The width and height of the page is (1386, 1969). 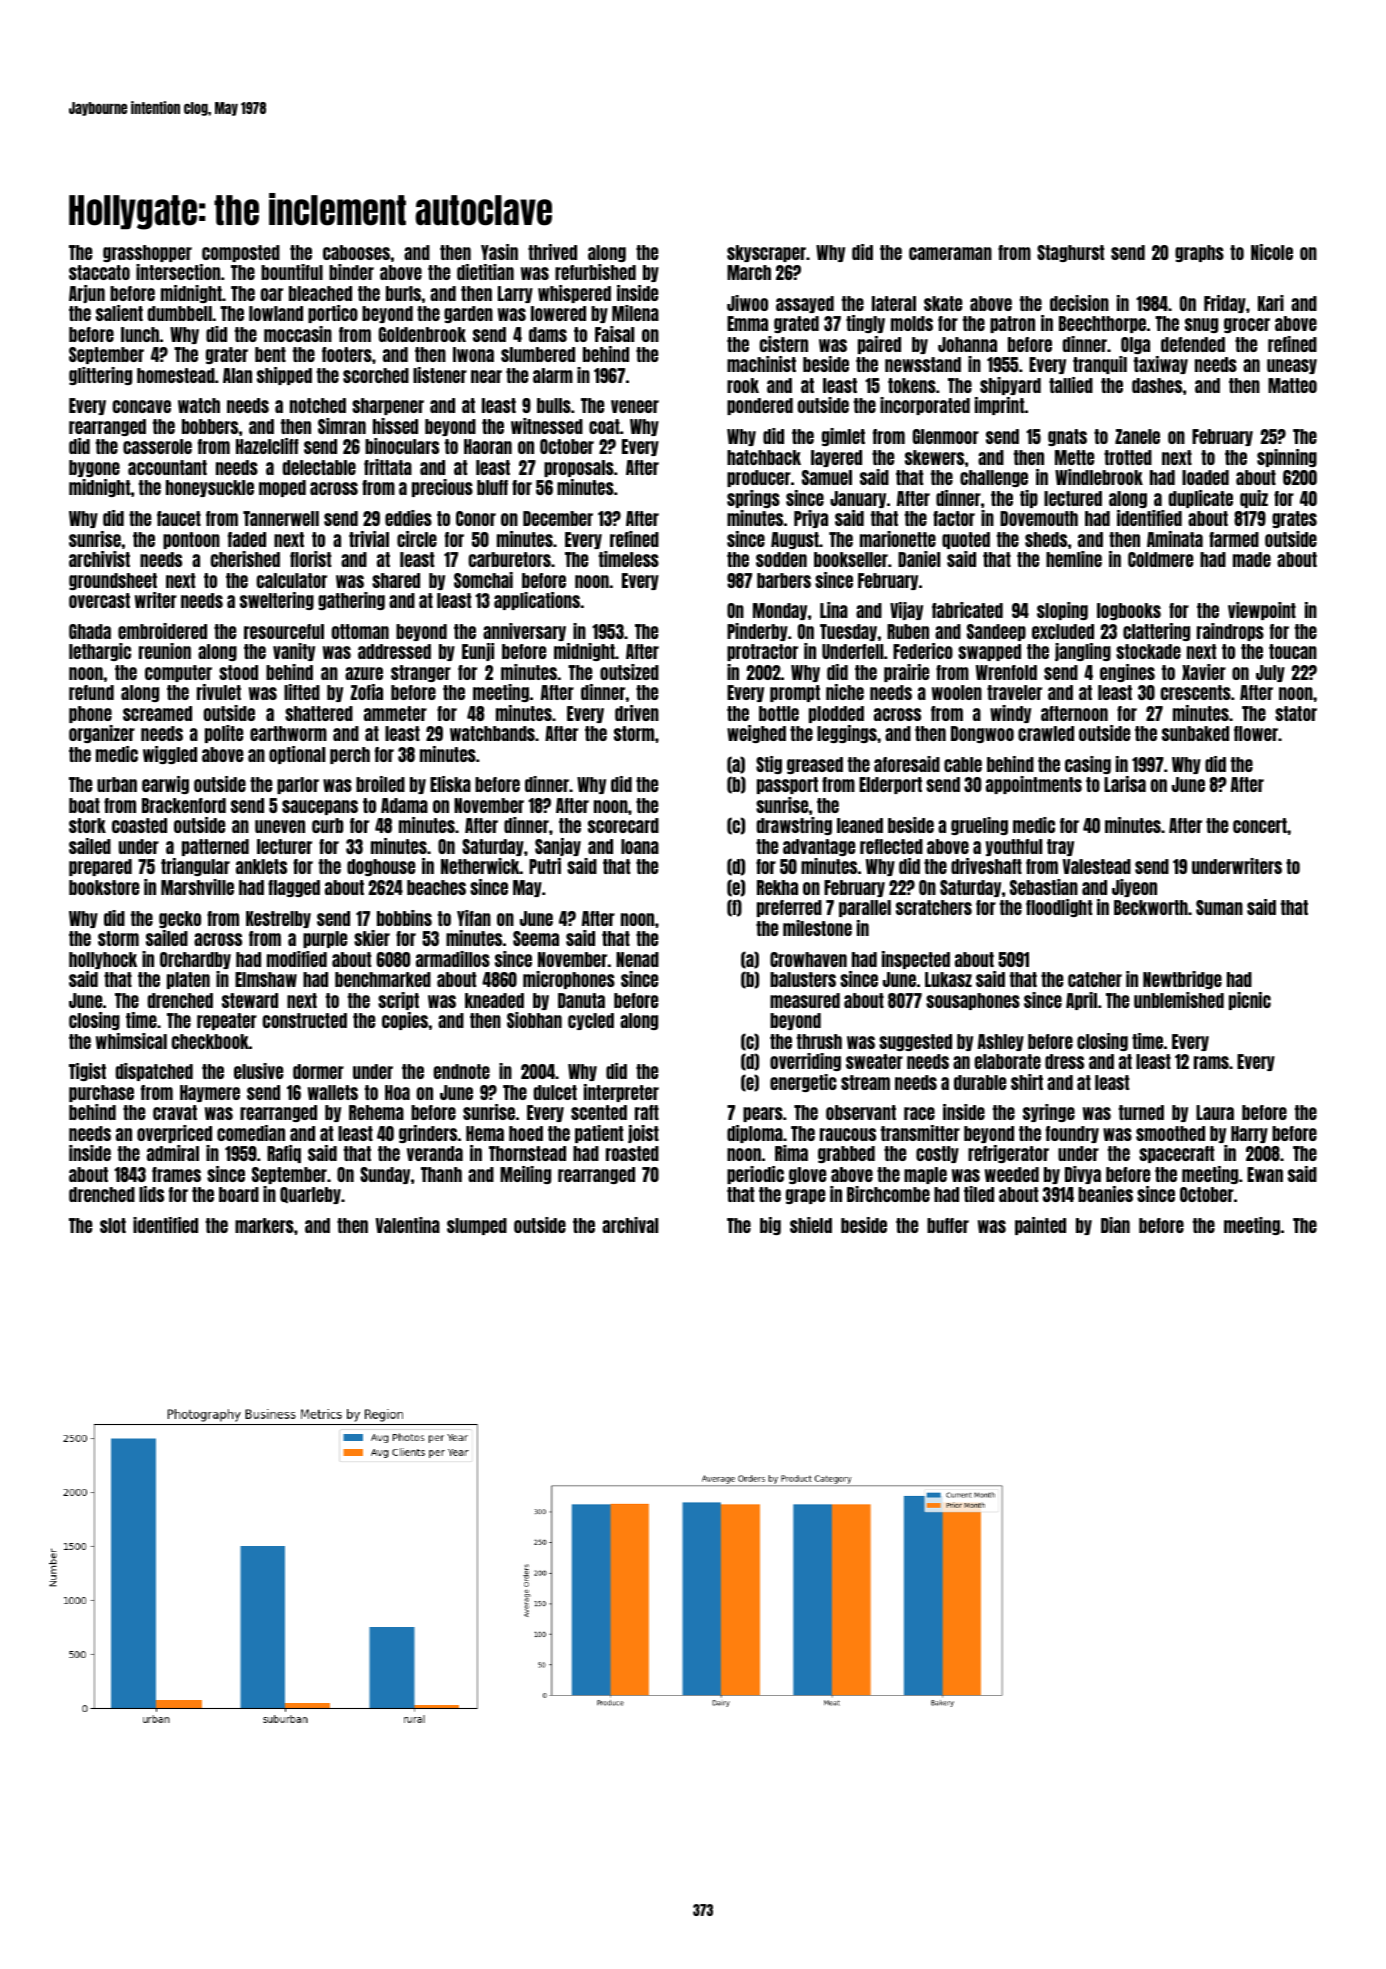 I want to click on glittering, so click(x=100, y=376).
